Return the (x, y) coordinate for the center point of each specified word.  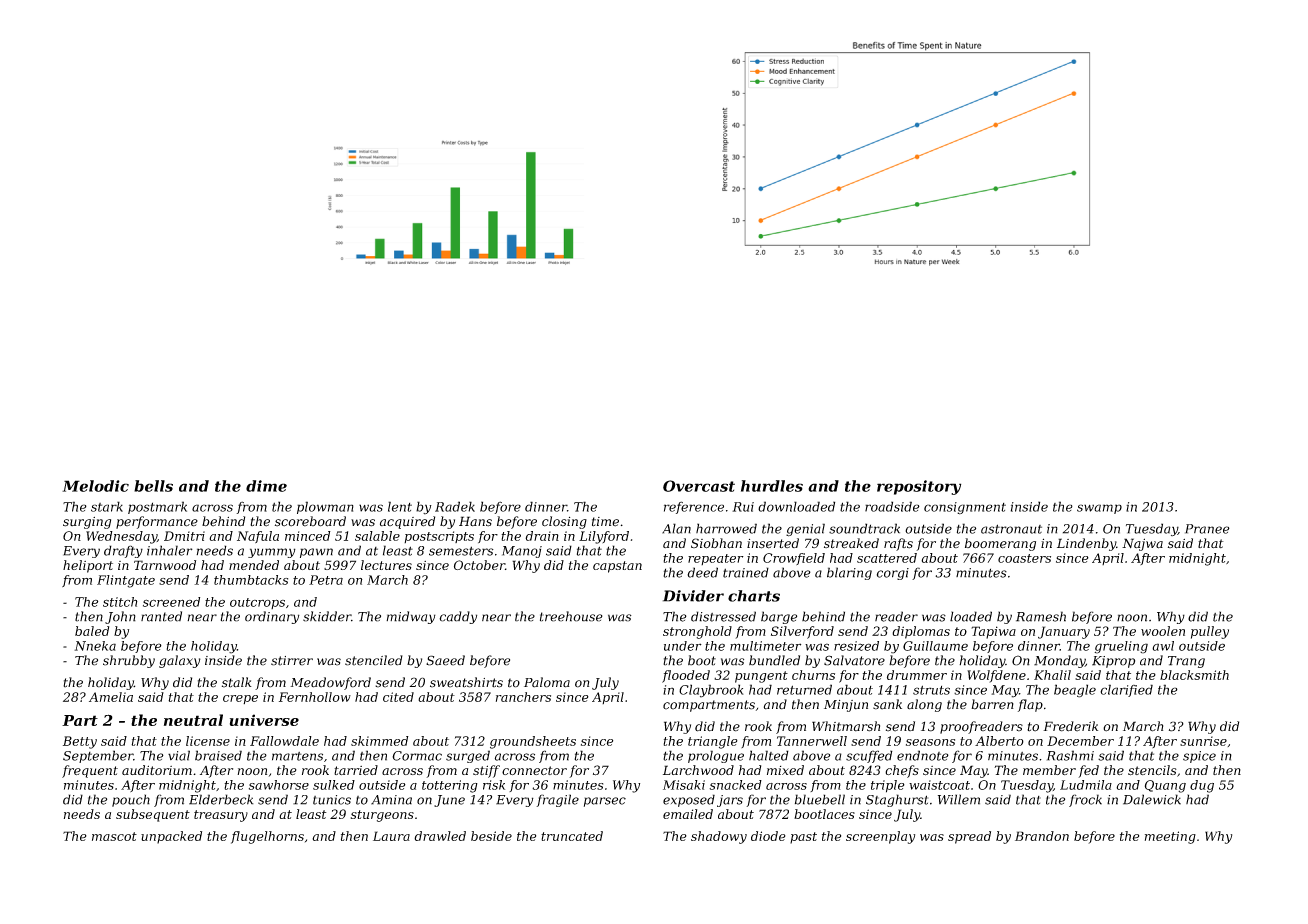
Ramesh (1041, 616)
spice (1199, 757)
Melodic (95, 486)
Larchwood (698, 770)
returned (804, 689)
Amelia (111, 697)
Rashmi (1070, 755)
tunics (332, 800)
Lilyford (604, 537)
